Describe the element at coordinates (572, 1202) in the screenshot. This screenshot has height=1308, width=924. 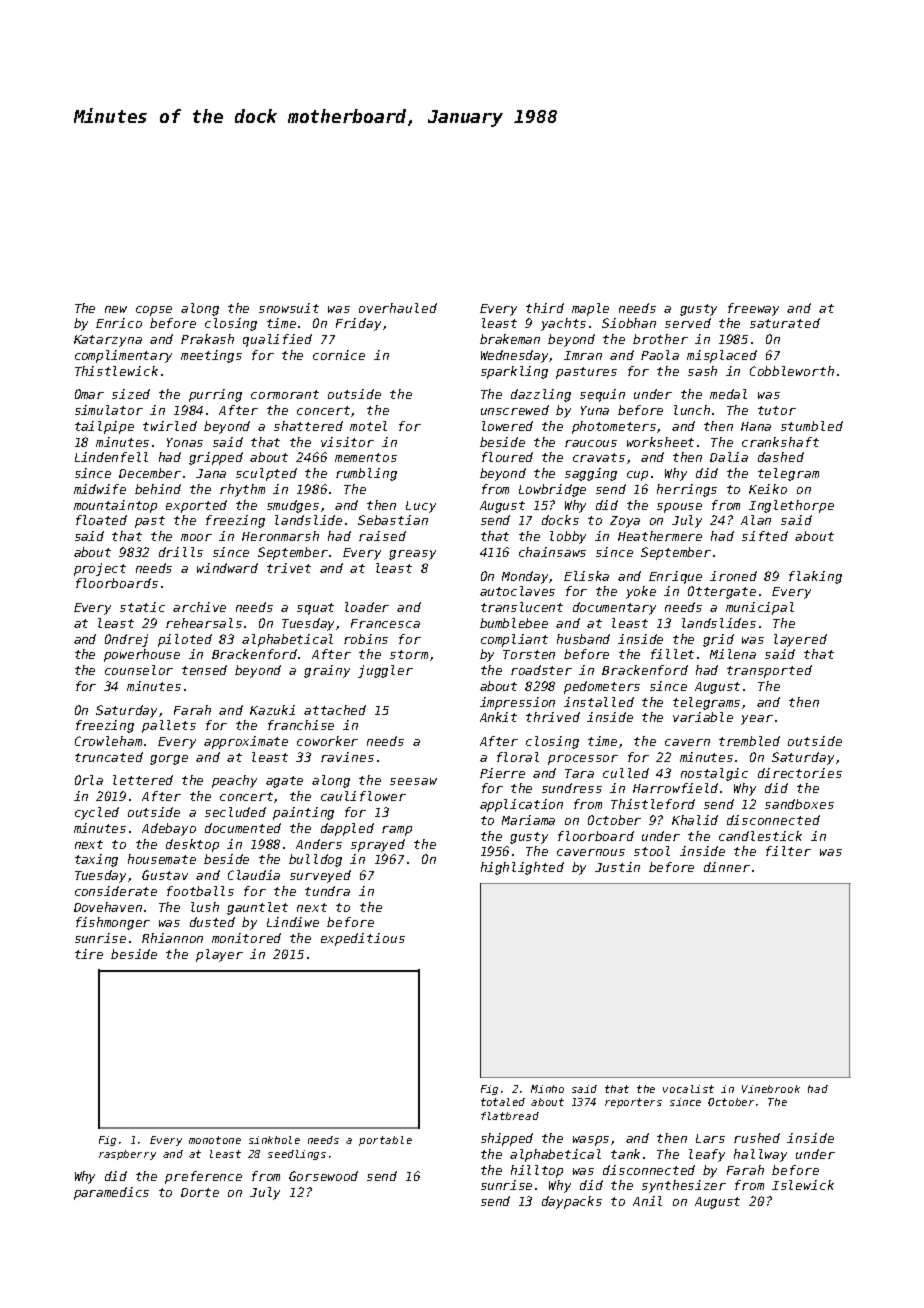
I see `daypacks` at that location.
